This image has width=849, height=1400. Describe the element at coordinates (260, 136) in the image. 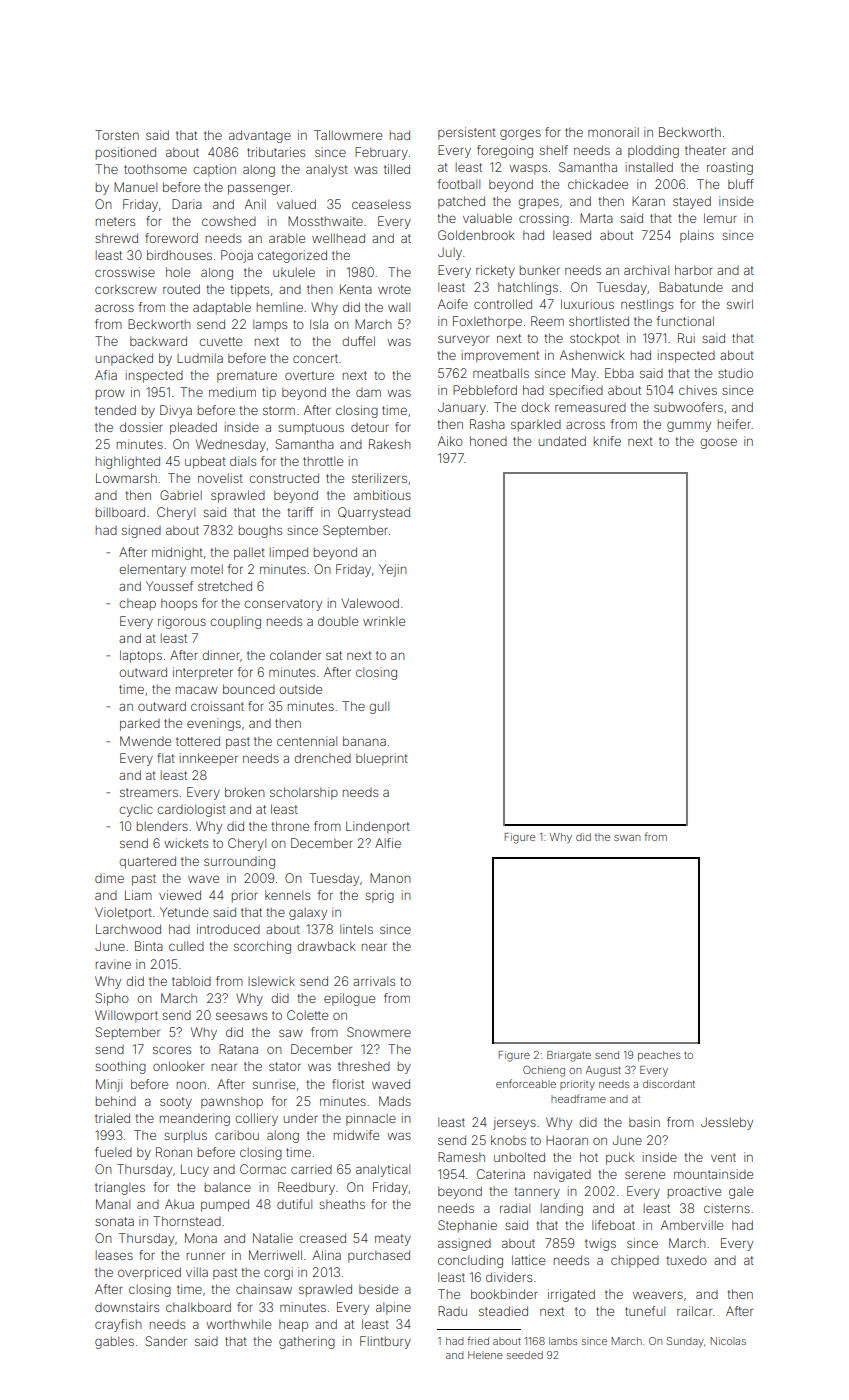

I see `advantage` at that location.
